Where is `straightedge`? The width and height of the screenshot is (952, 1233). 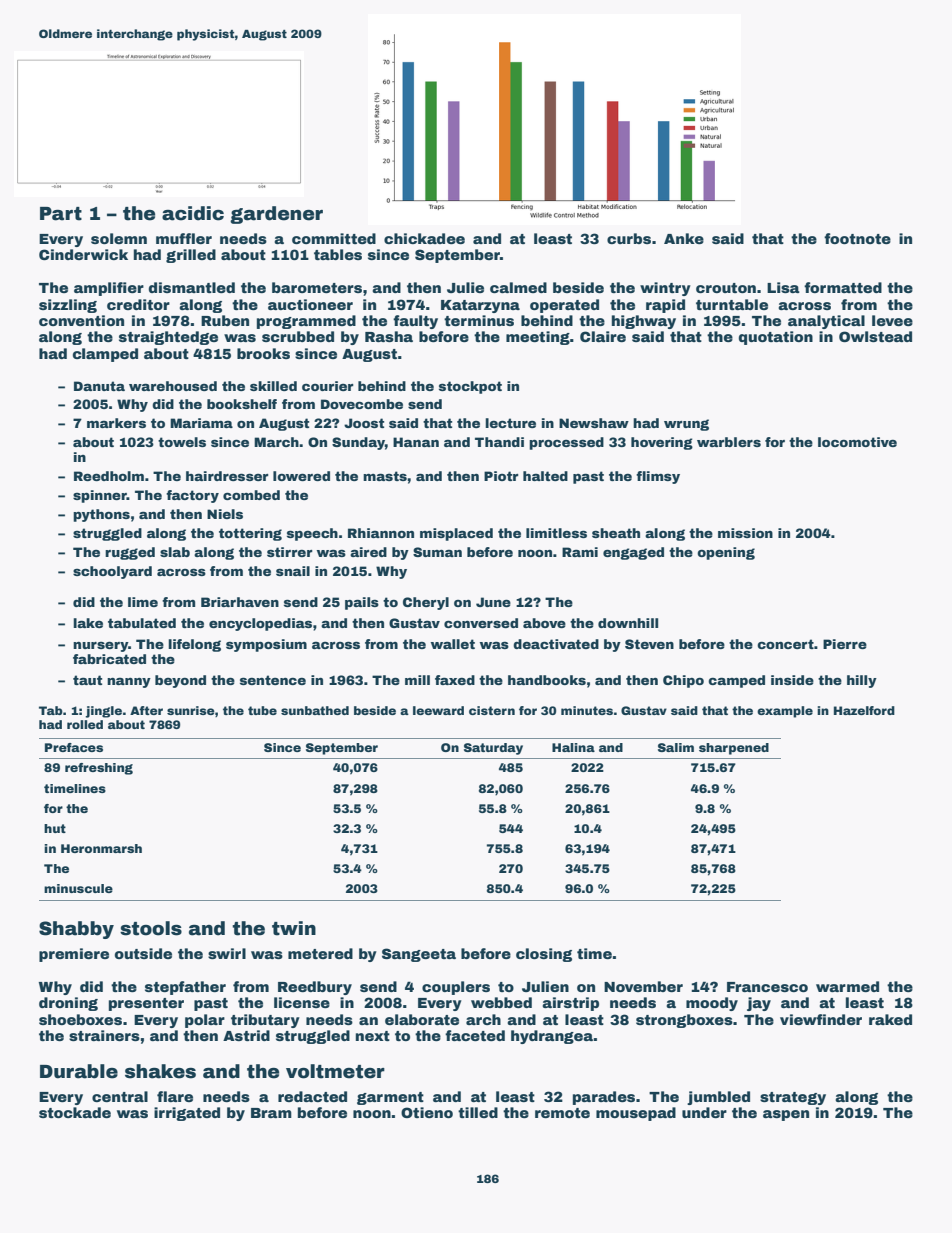 straightedge is located at coordinates (168, 338).
